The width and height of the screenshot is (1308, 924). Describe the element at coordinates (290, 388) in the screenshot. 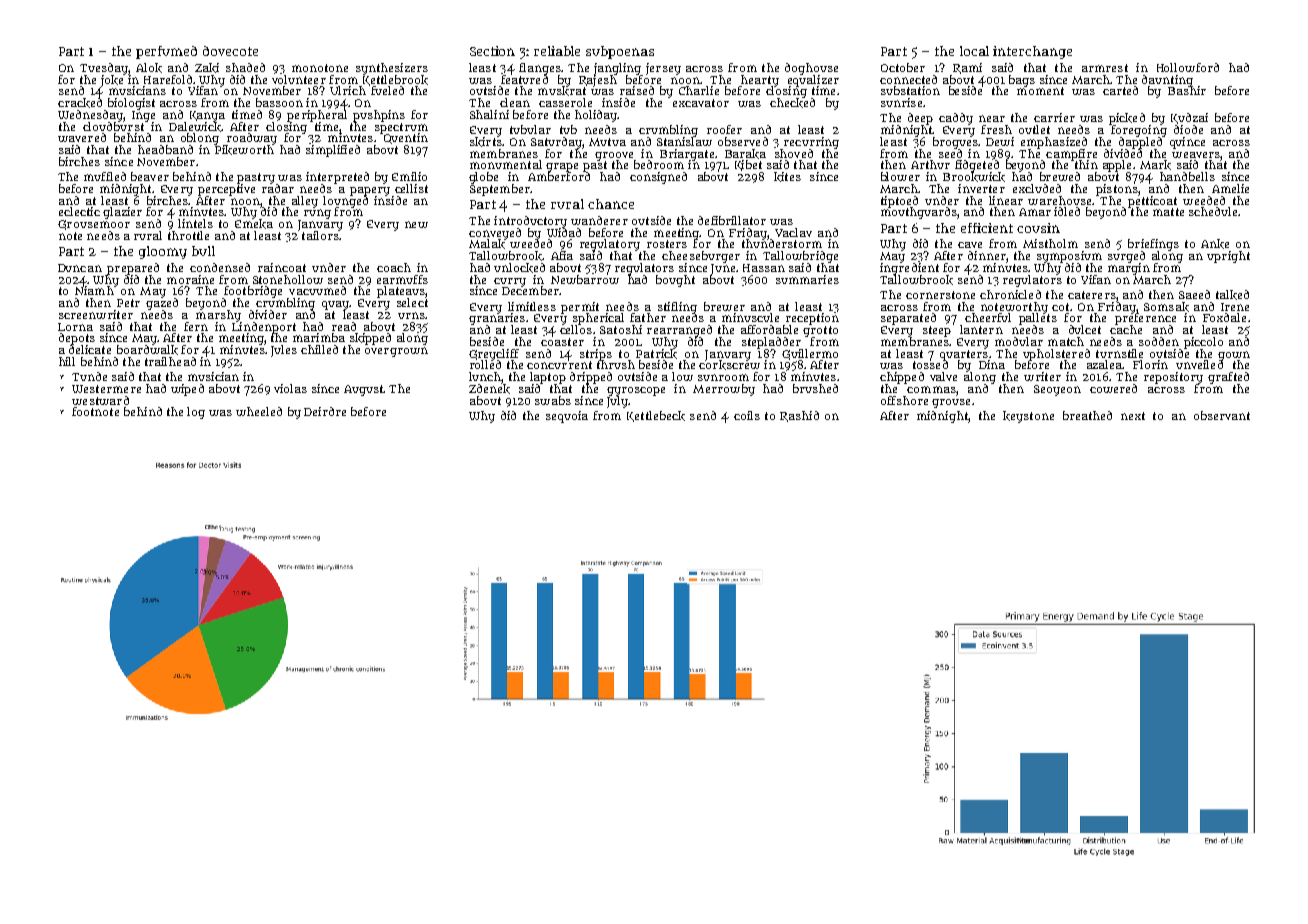

I see `violas` at that location.
